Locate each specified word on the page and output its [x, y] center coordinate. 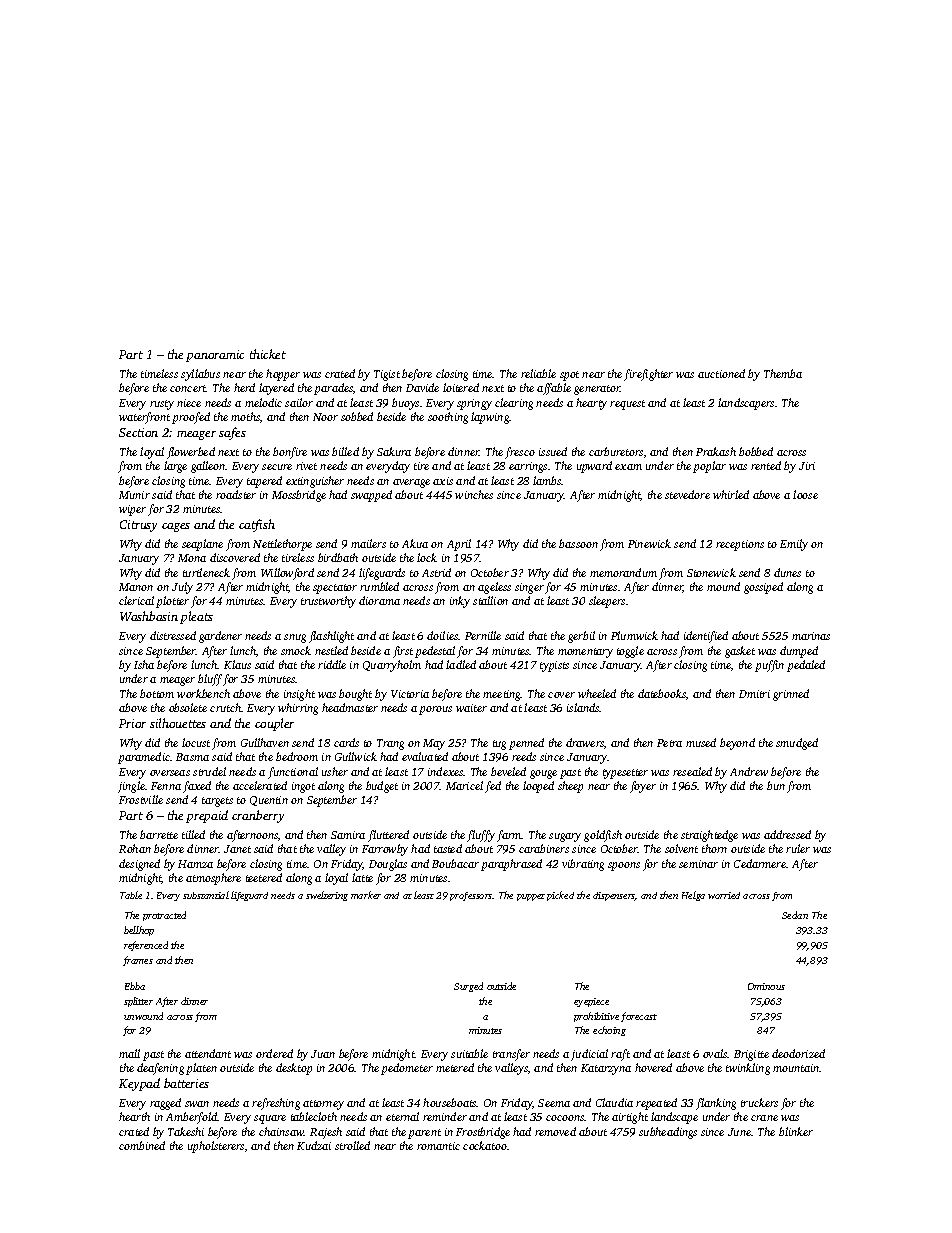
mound [723, 586]
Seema [554, 1103]
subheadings [668, 1133]
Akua [415, 543]
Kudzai [314, 1145]
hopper [283, 375]
